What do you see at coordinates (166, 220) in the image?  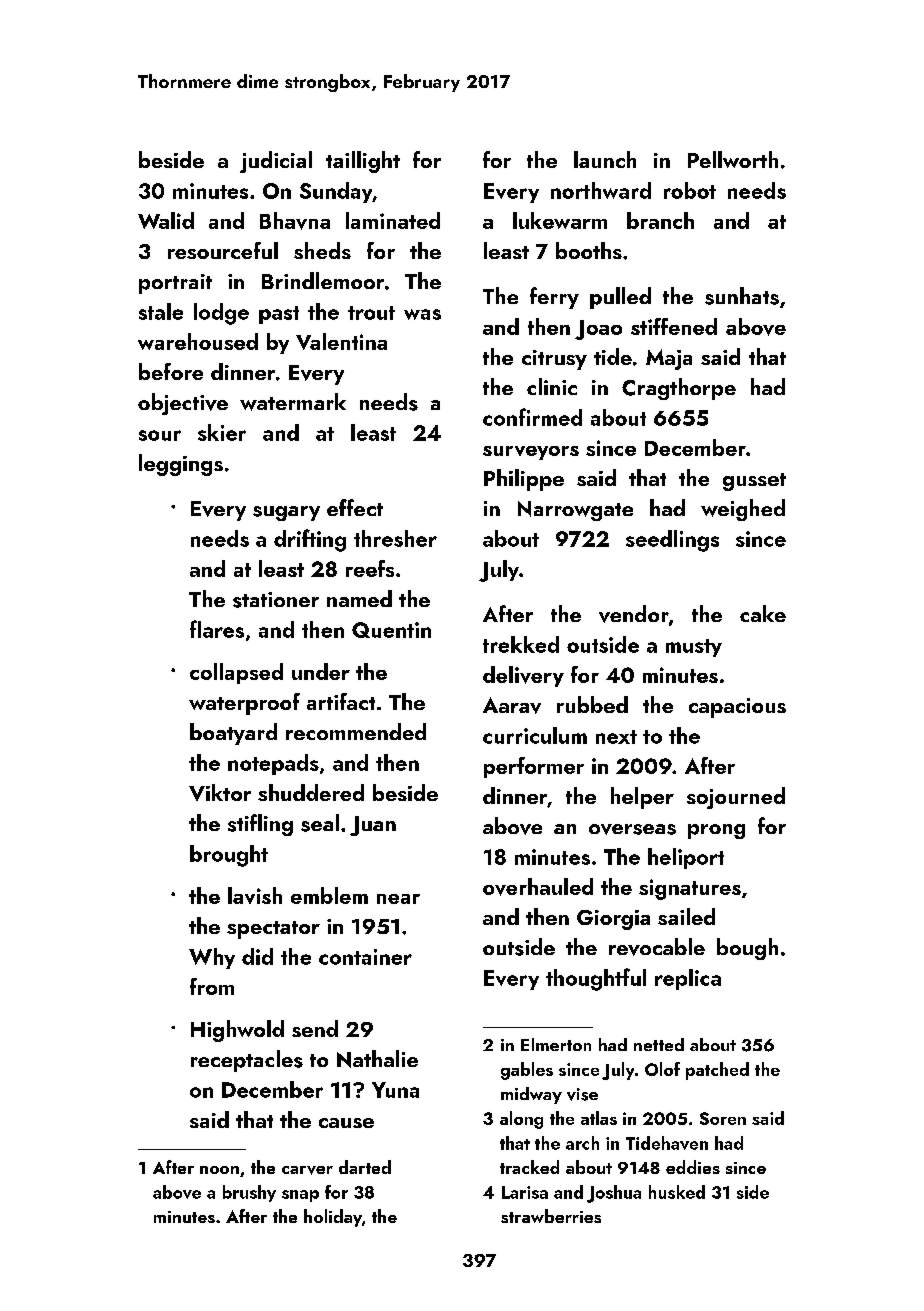 I see `Walid` at bounding box center [166, 220].
